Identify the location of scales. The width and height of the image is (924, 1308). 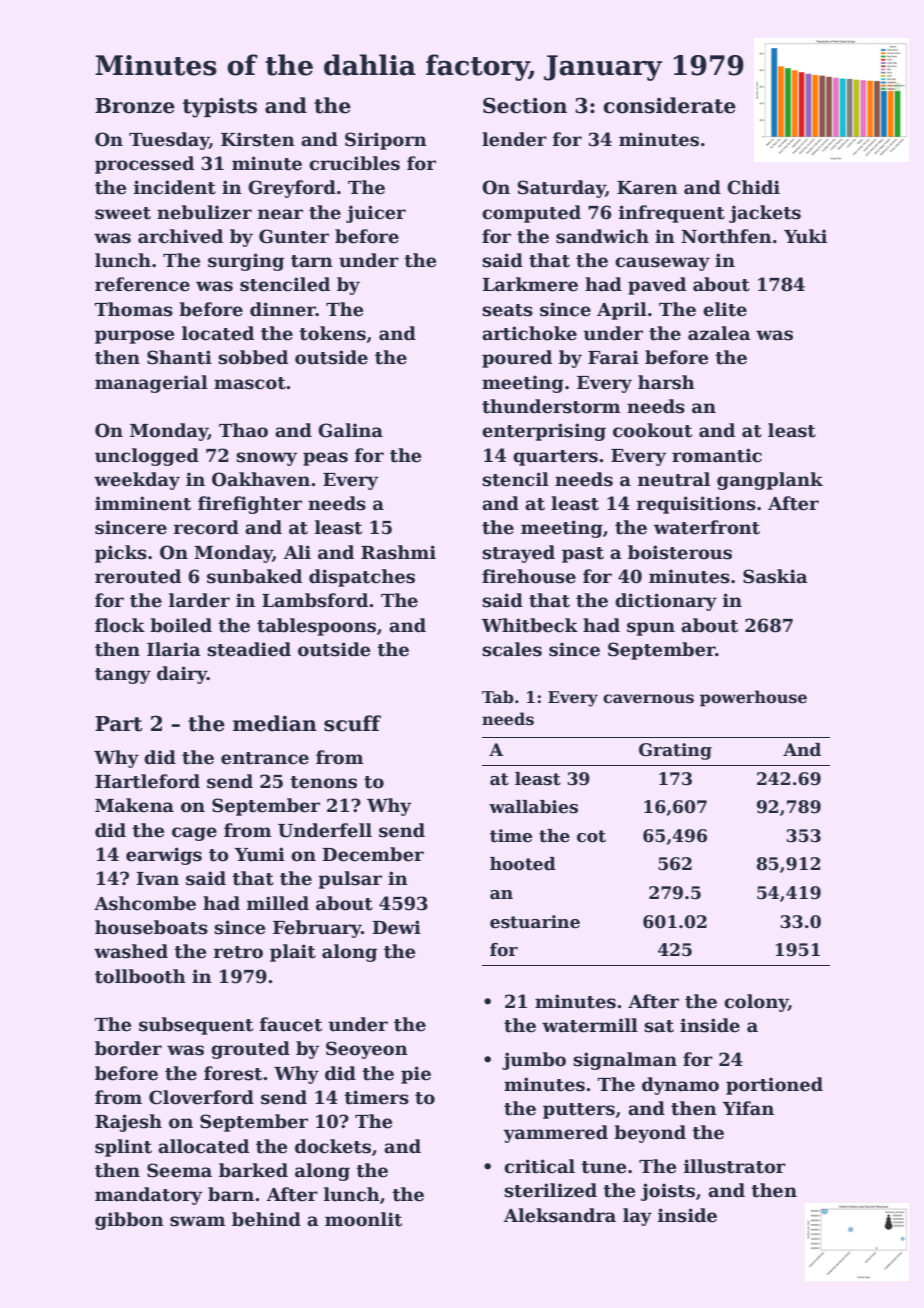
(512, 649).
